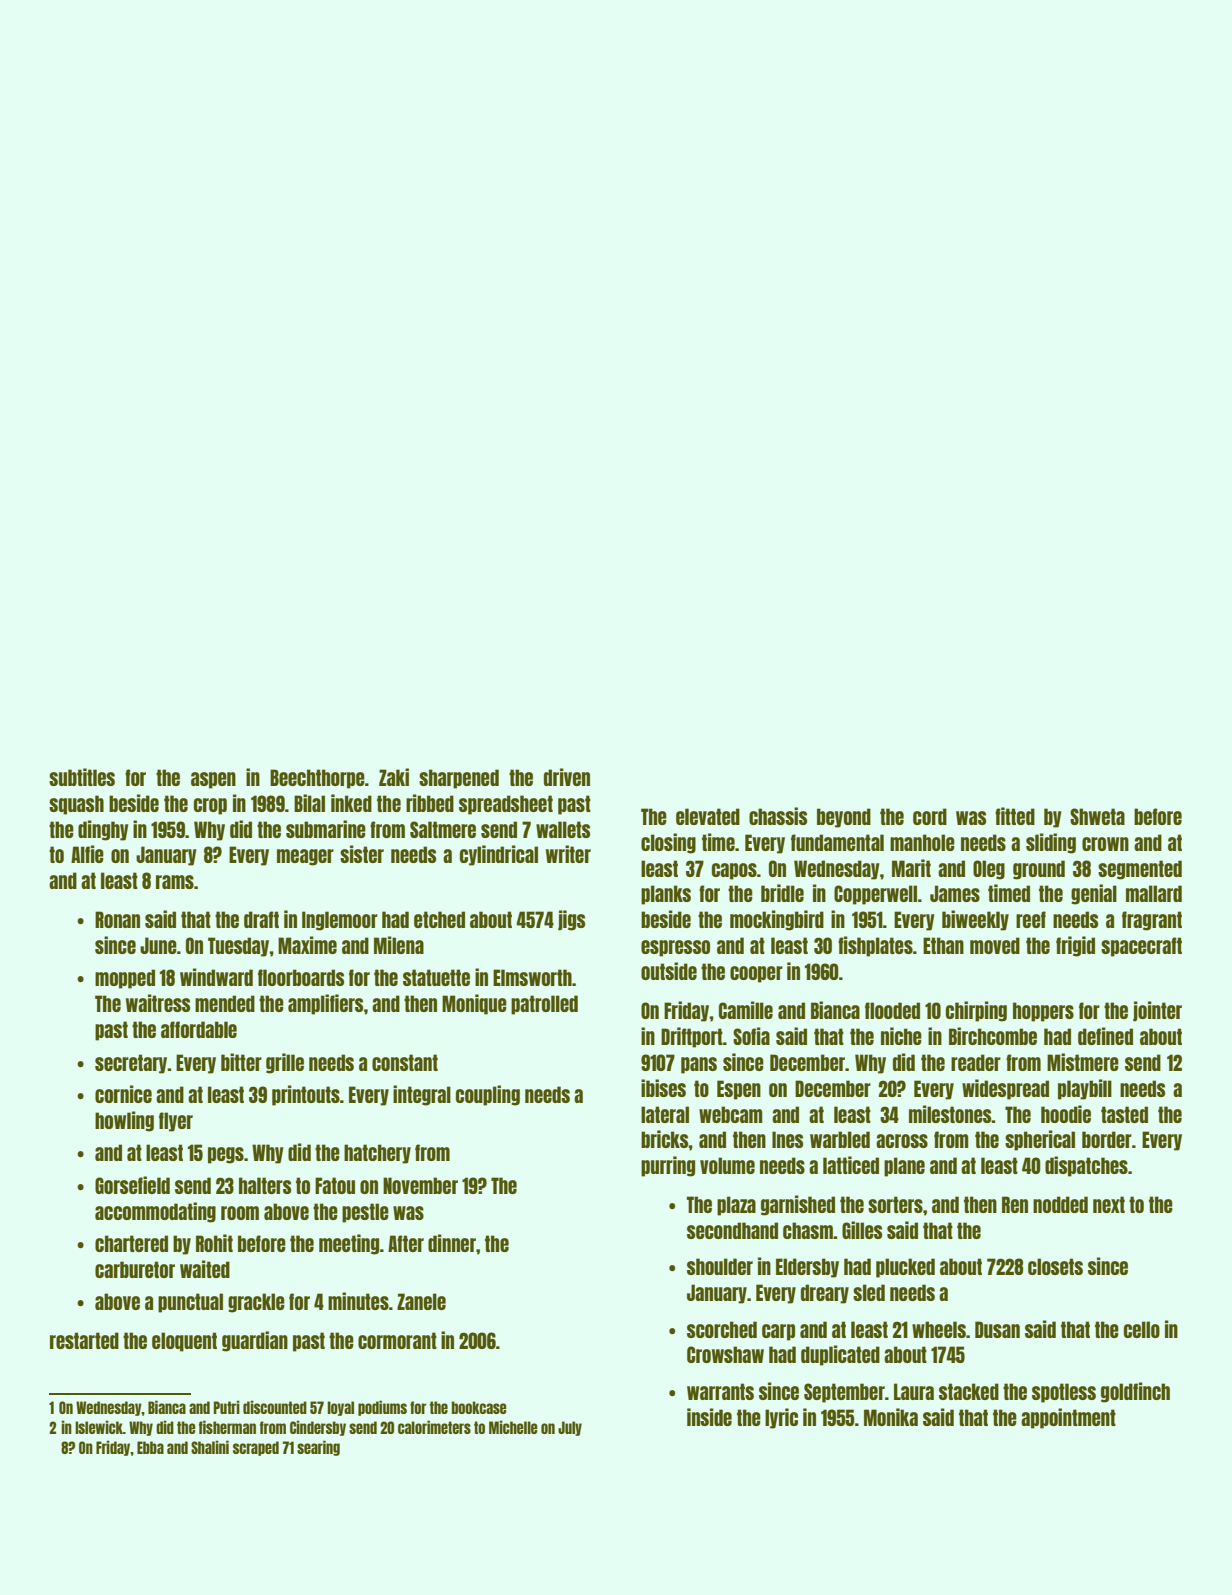 This screenshot has height=1595, width=1232. Describe the element at coordinates (976, 1062) in the screenshot. I see `reader` at that location.
